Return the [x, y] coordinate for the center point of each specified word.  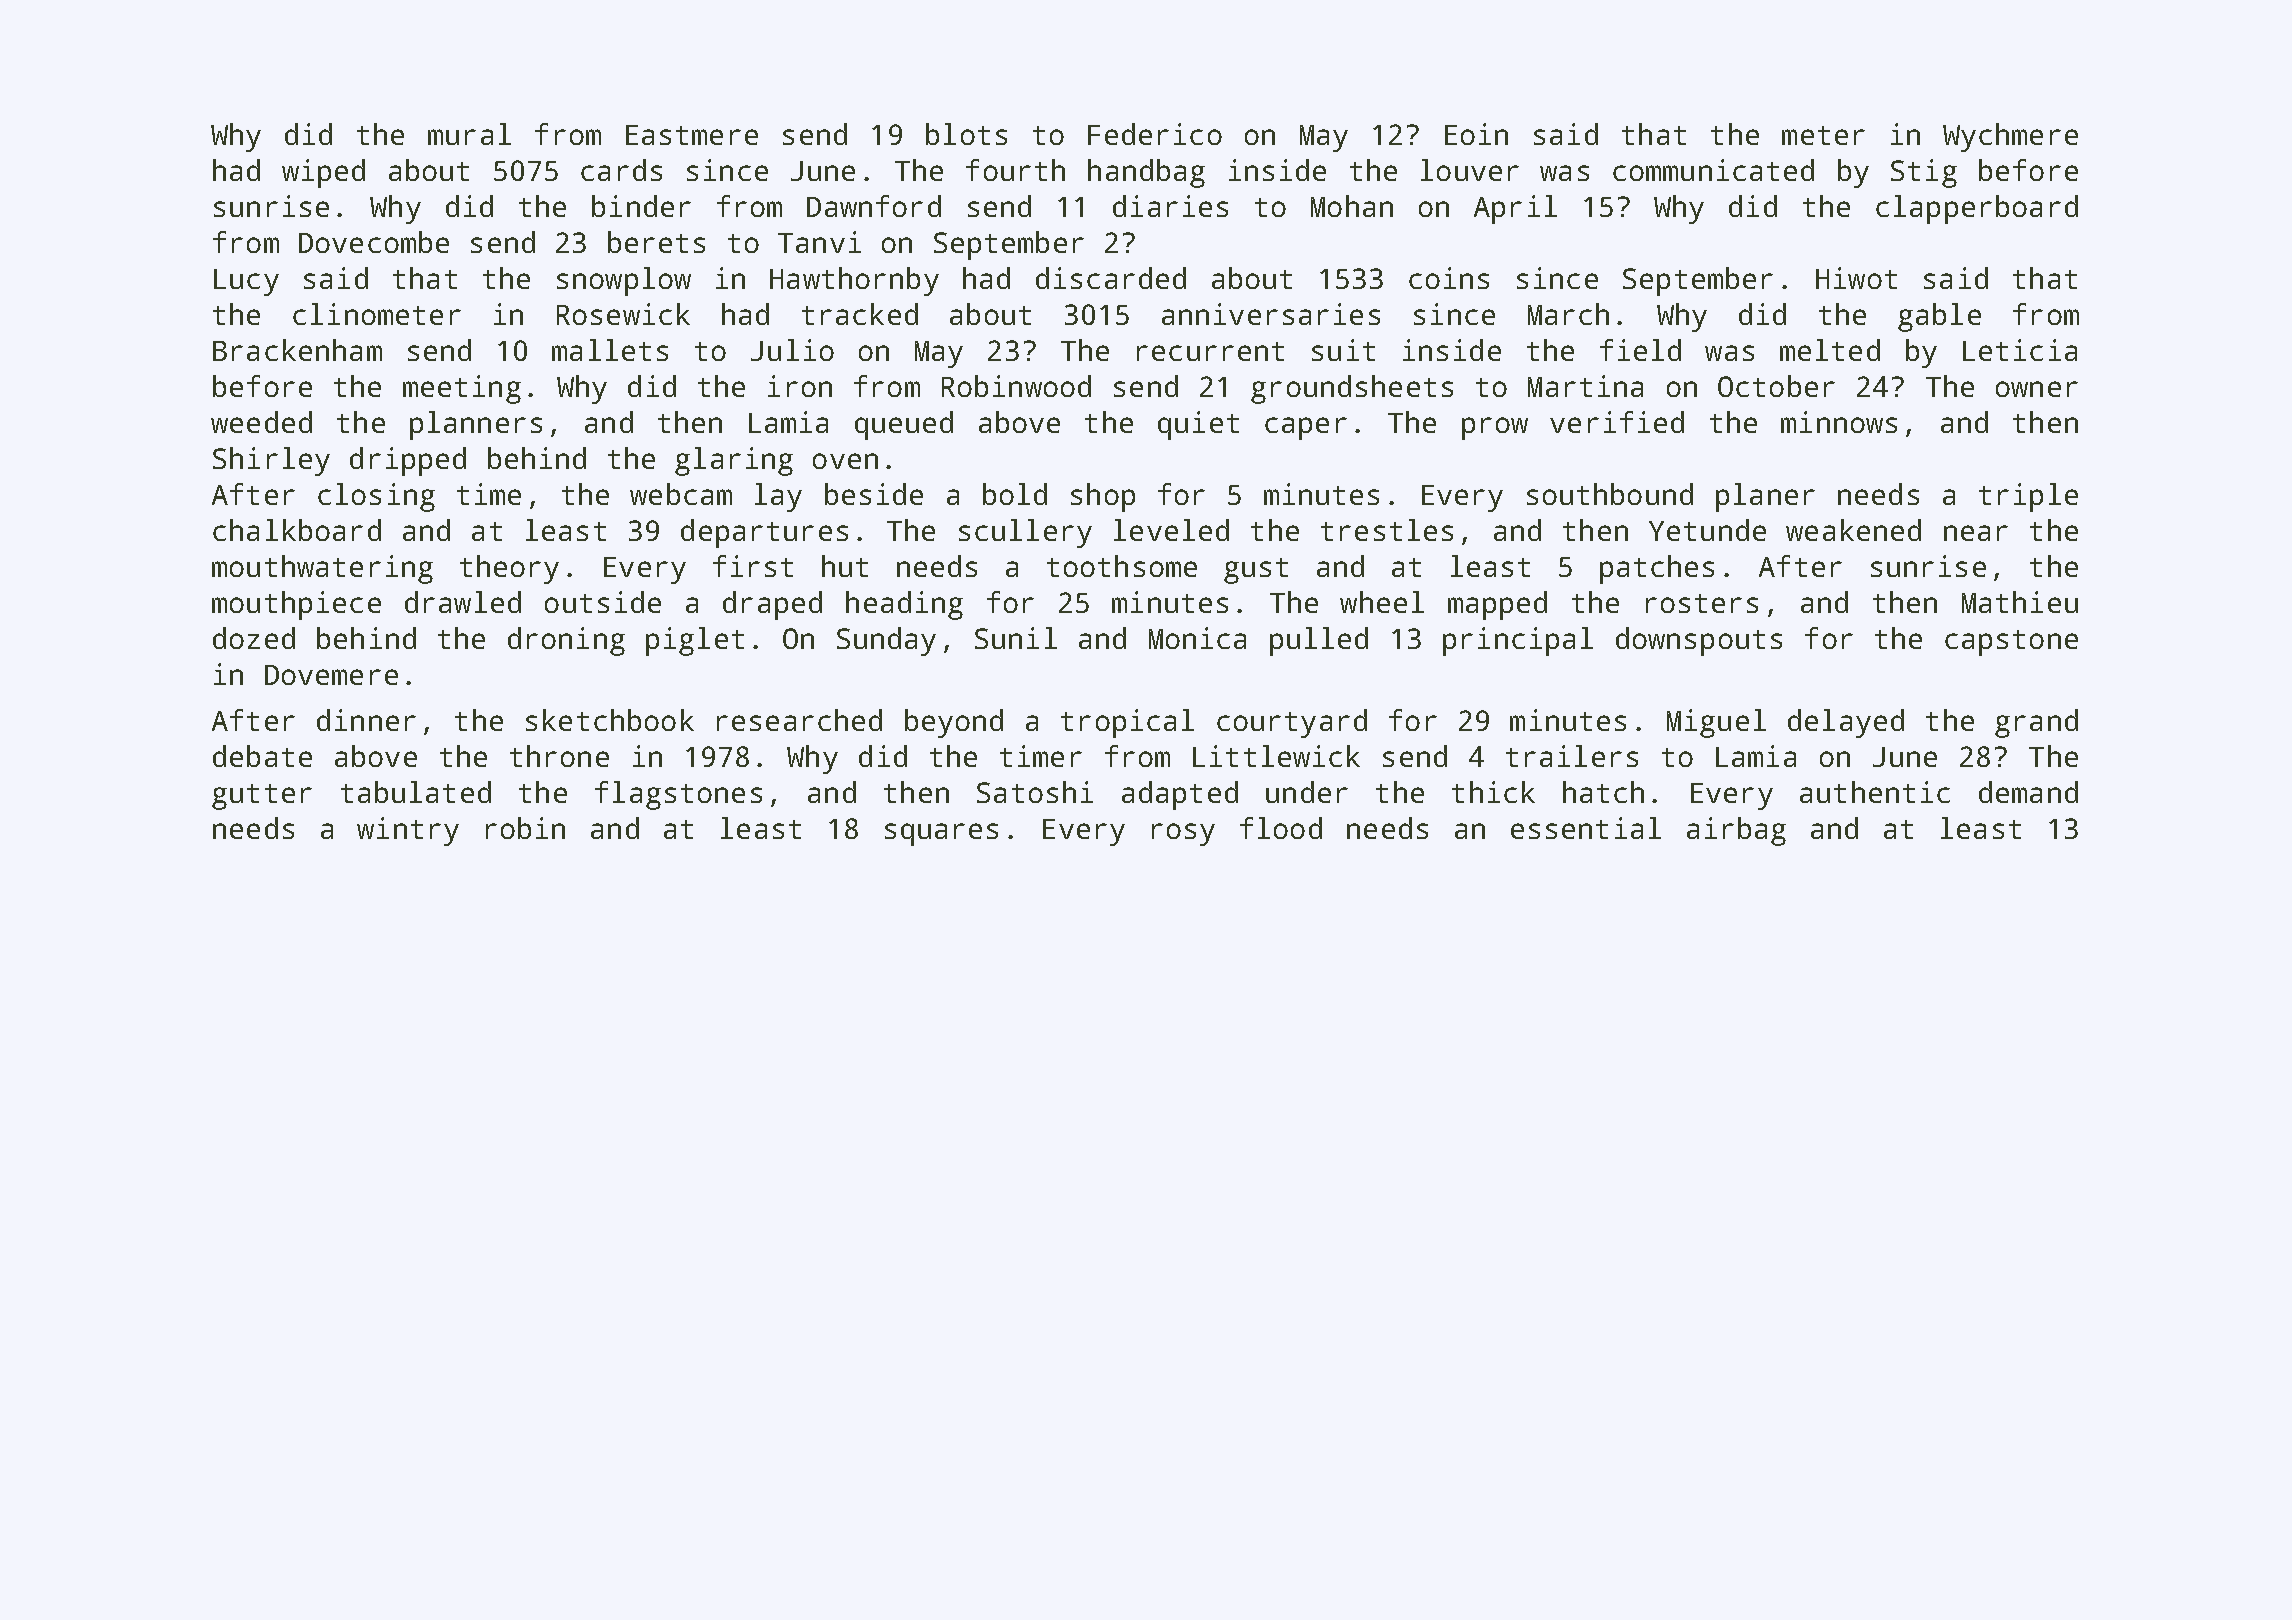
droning [566, 641]
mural [469, 134]
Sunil [1016, 638]
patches [1657, 569]
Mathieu [2020, 602]
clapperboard [1977, 209]
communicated [1713, 170]
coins [1449, 278]
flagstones [678, 795]
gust [1256, 571]
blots [966, 134]
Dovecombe [374, 242]
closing [376, 497]
